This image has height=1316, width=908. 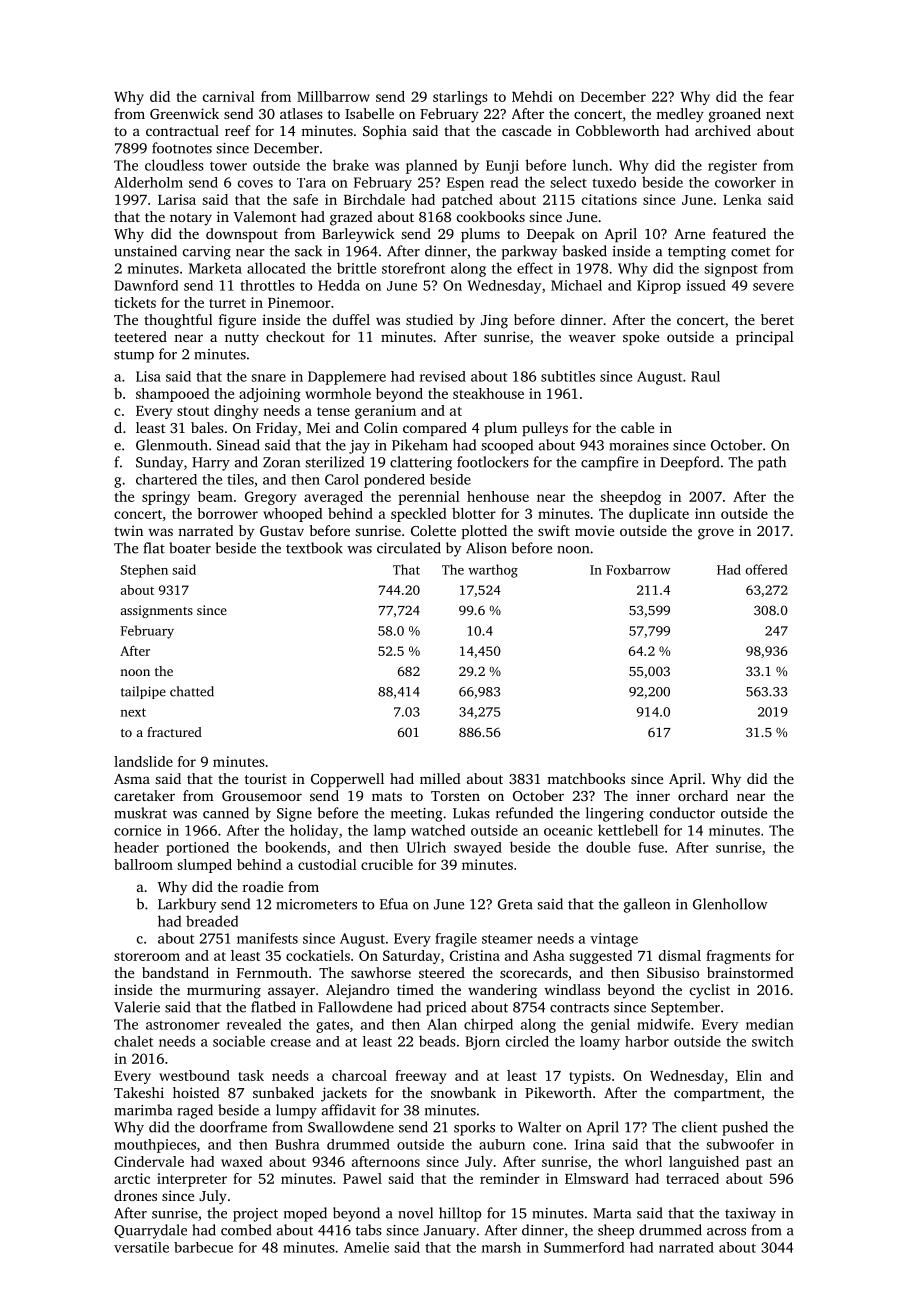 What do you see at coordinates (203, 1247) in the image?
I see `barbecue` at bounding box center [203, 1247].
